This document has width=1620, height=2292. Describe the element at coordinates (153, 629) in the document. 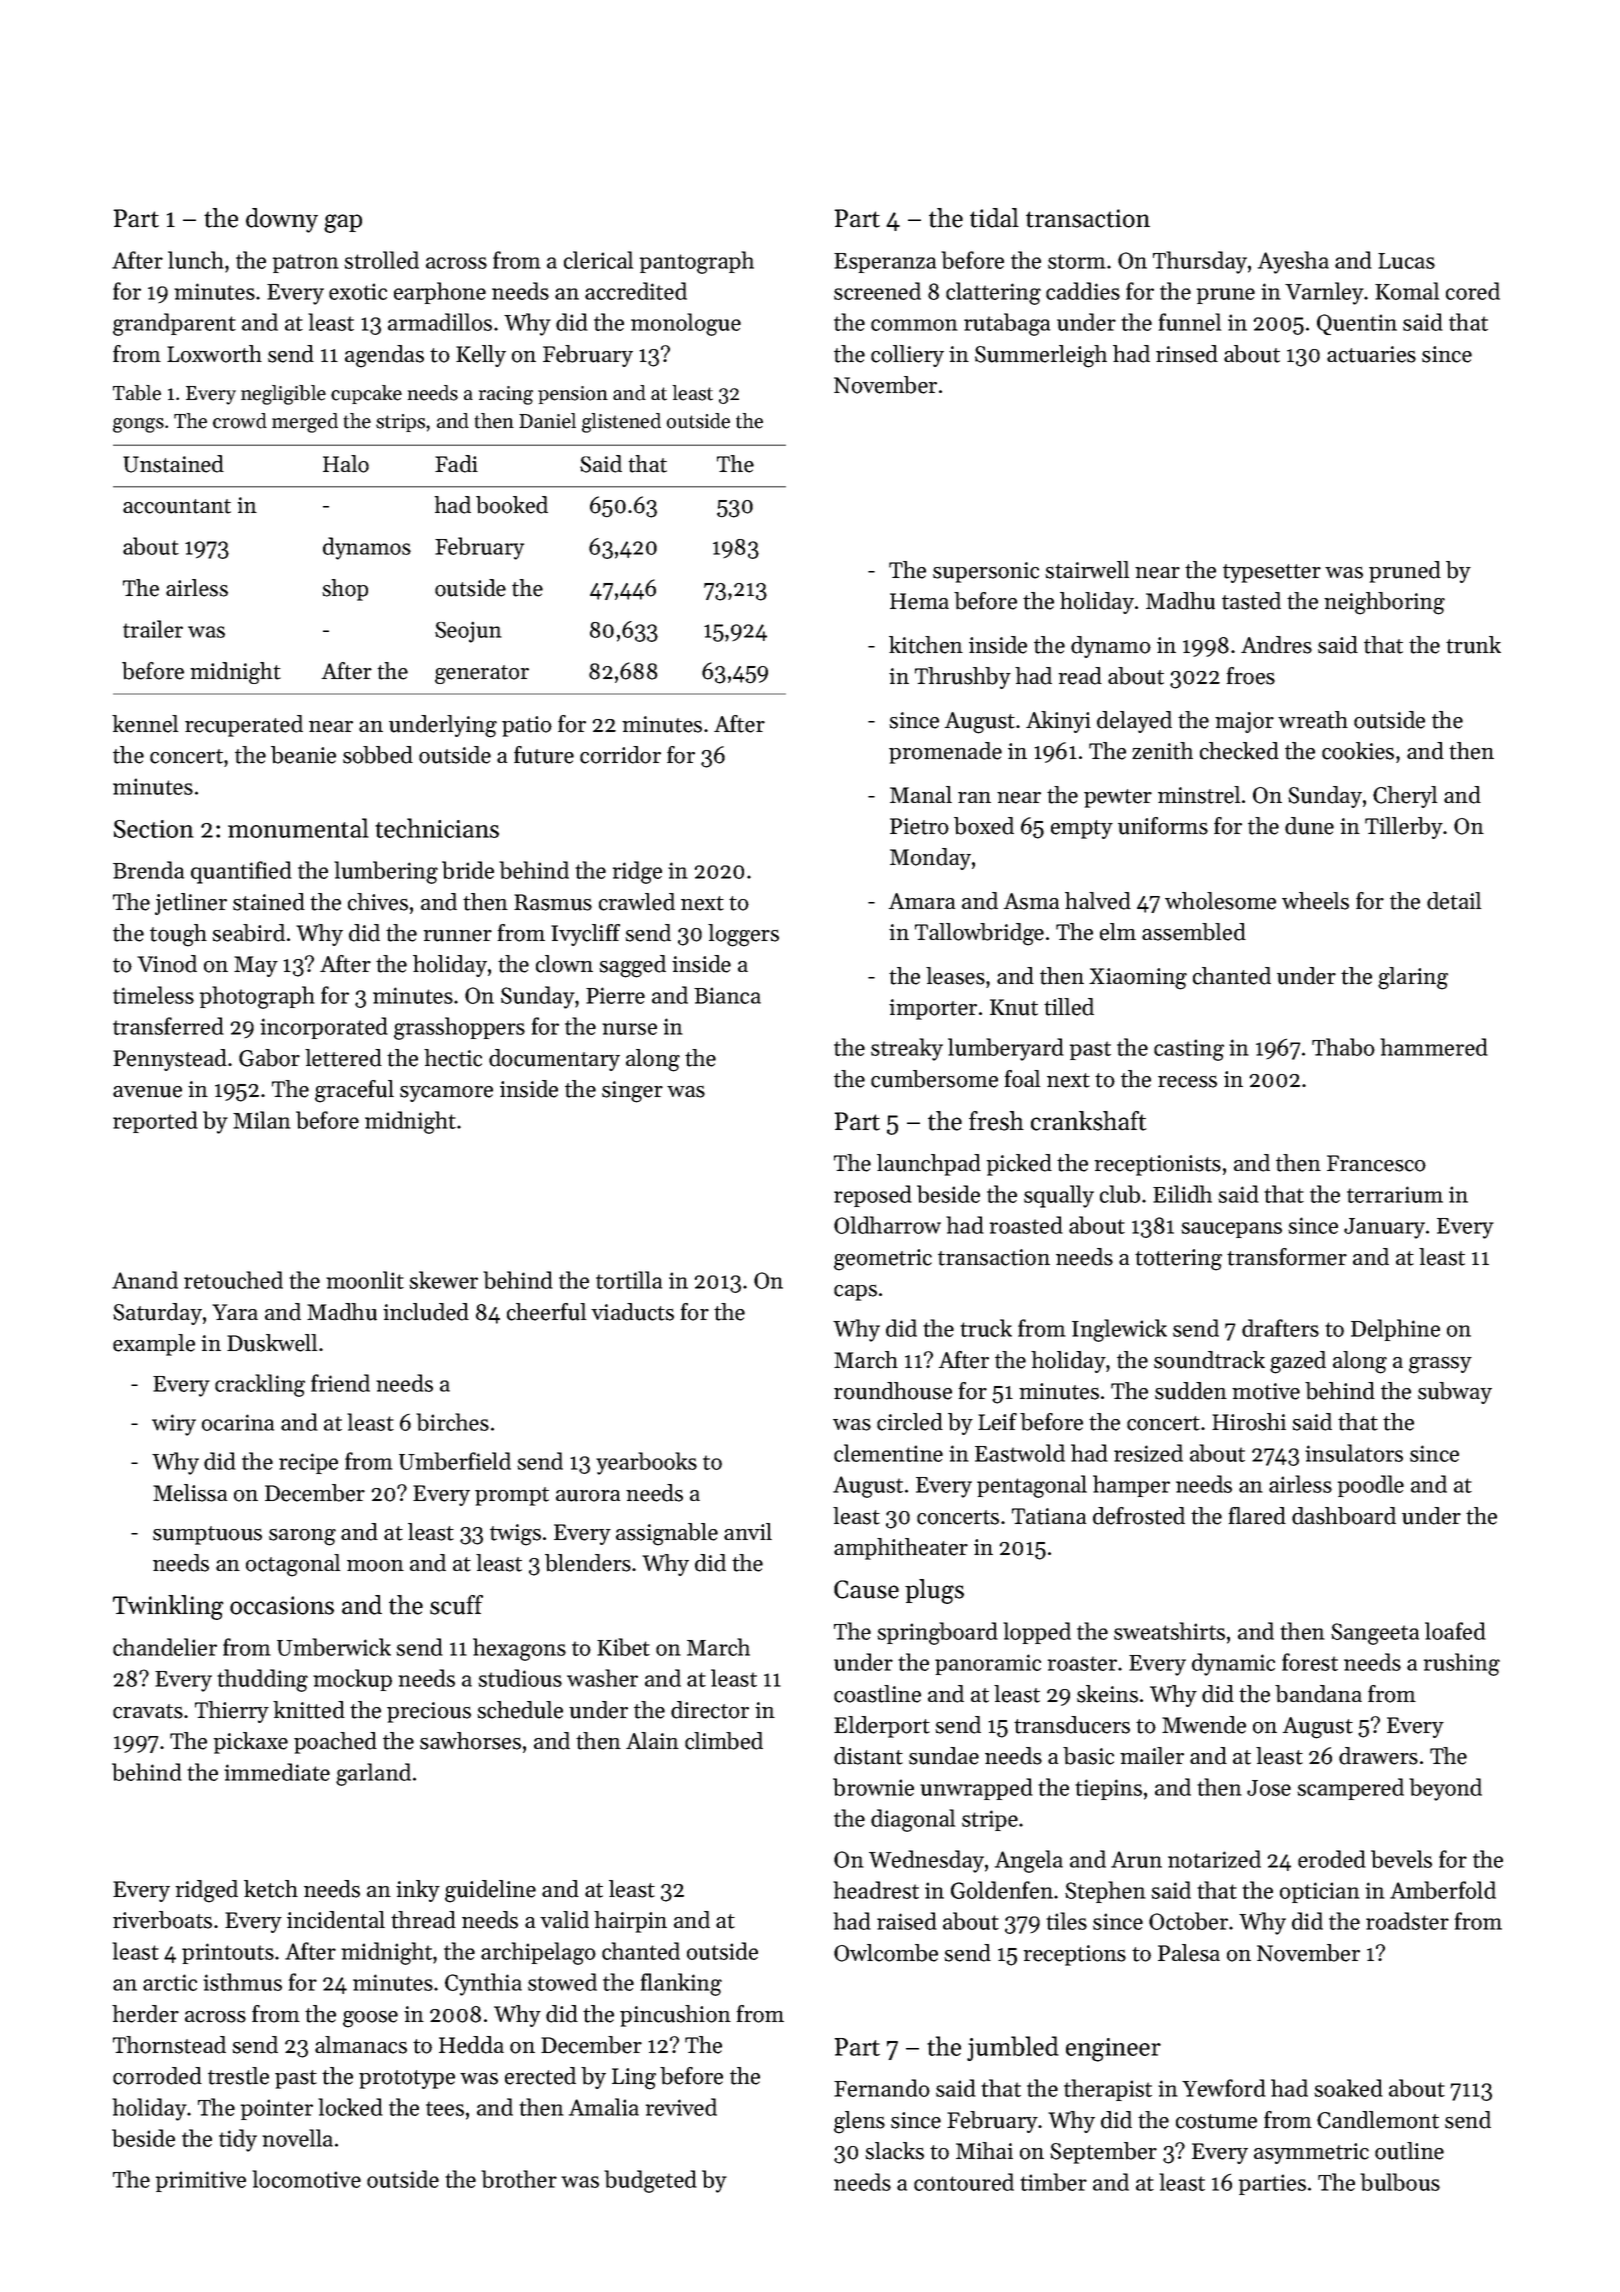

I see `trailer` at that location.
